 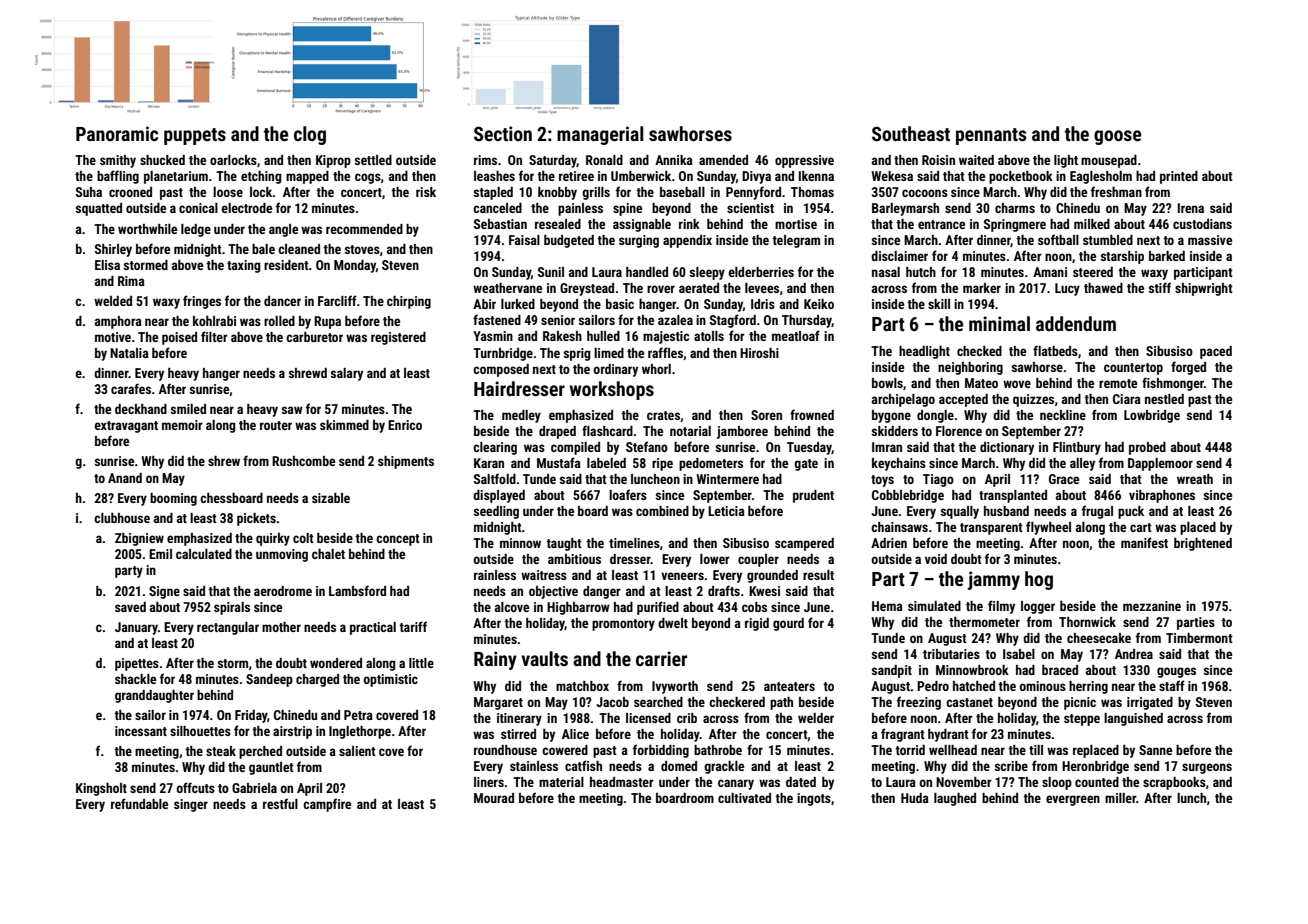 What do you see at coordinates (117, 133) in the screenshot?
I see `Panoramic` at bounding box center [117, 133].
